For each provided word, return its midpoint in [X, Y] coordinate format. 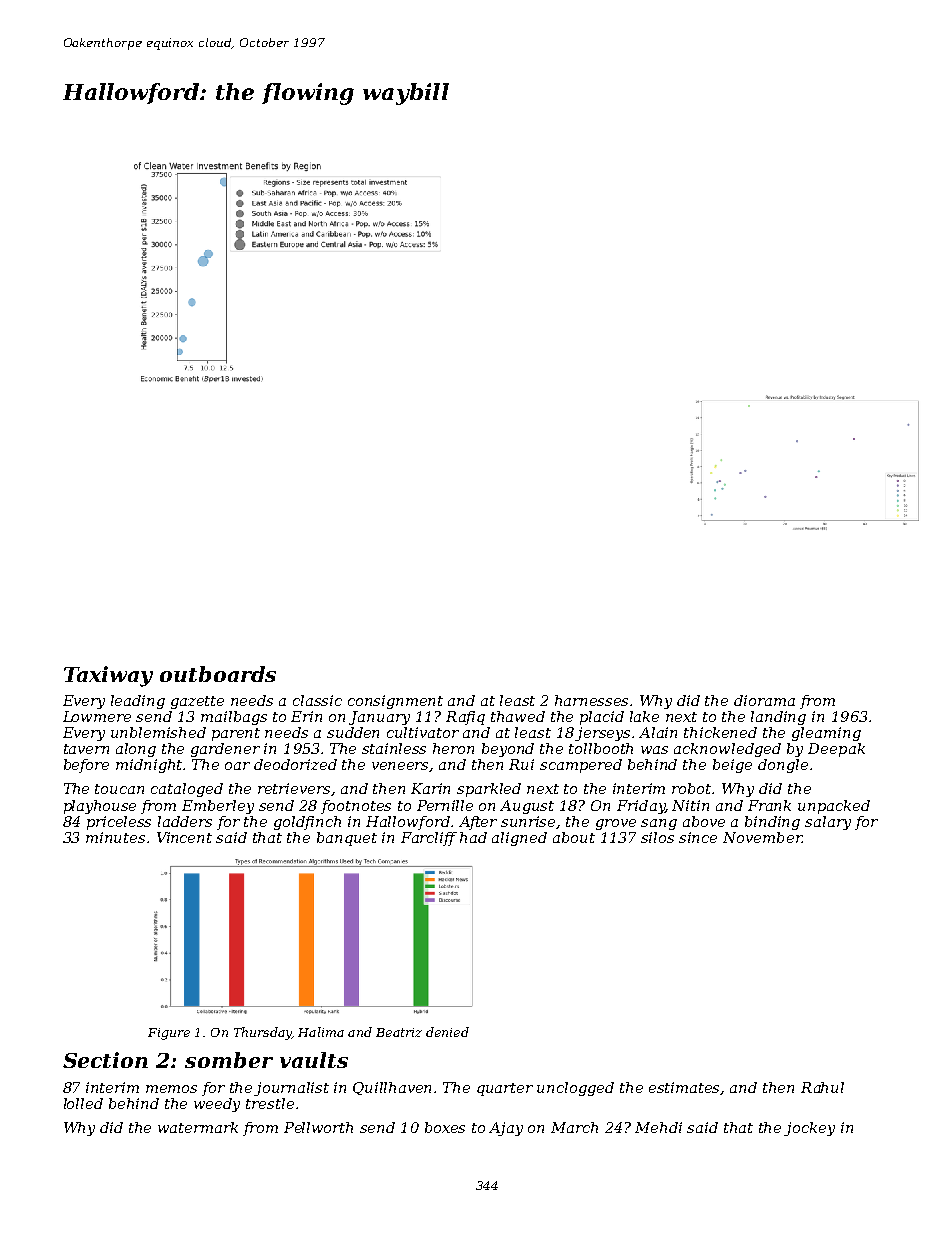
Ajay [506, 1129]
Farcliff [429, 839]
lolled [83, 1103]
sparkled [489, 790]
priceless [119, 823]
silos [657, 837]
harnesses [591, 700]
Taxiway [108, 676]
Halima [321, 1032]
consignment [395, 702]
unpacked [834, 807]
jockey [809, 1129]
